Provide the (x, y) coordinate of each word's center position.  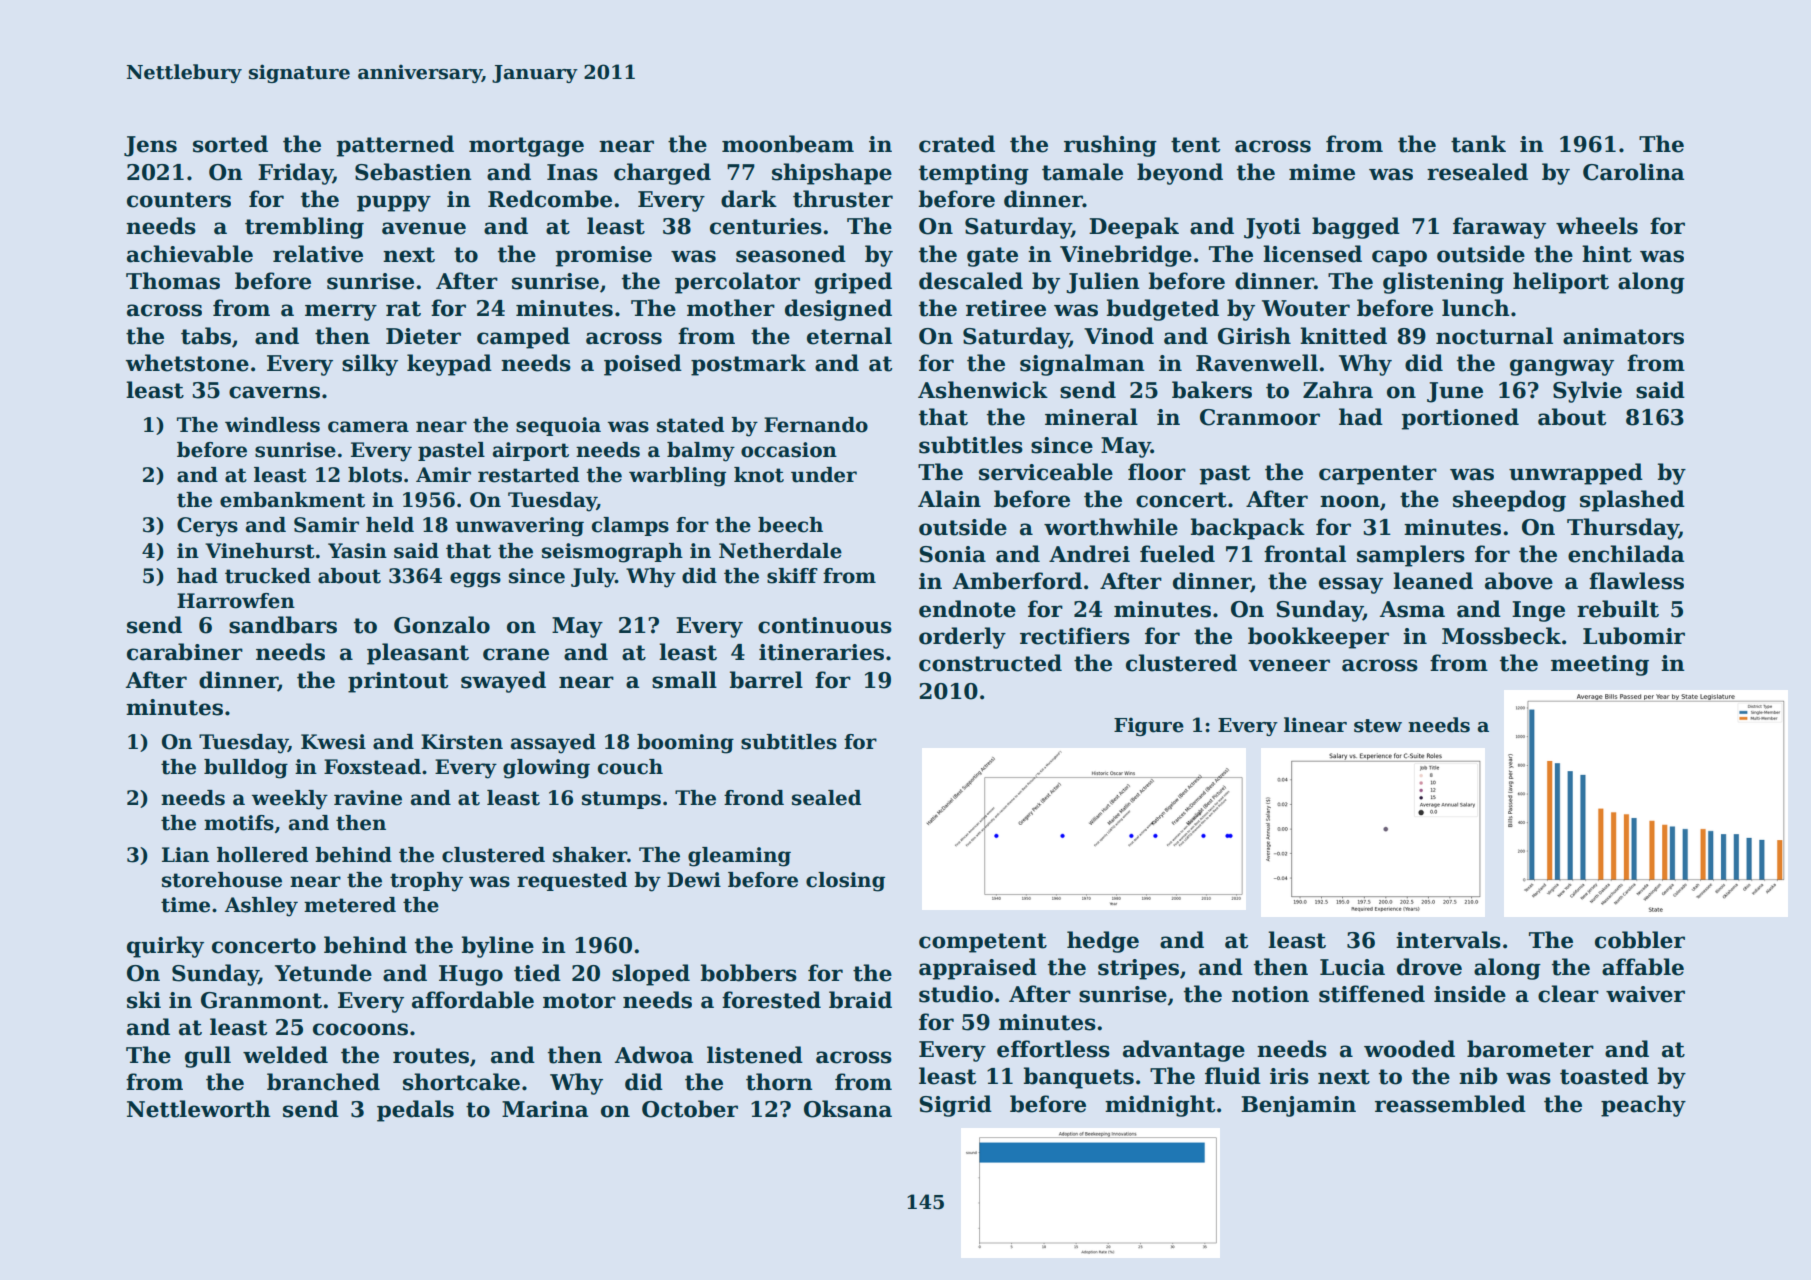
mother (731, 308)
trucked (268, 576)
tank (1478, 144)
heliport (1561, 283)
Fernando (816, 425)
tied (537, 973)
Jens (150, 146)
